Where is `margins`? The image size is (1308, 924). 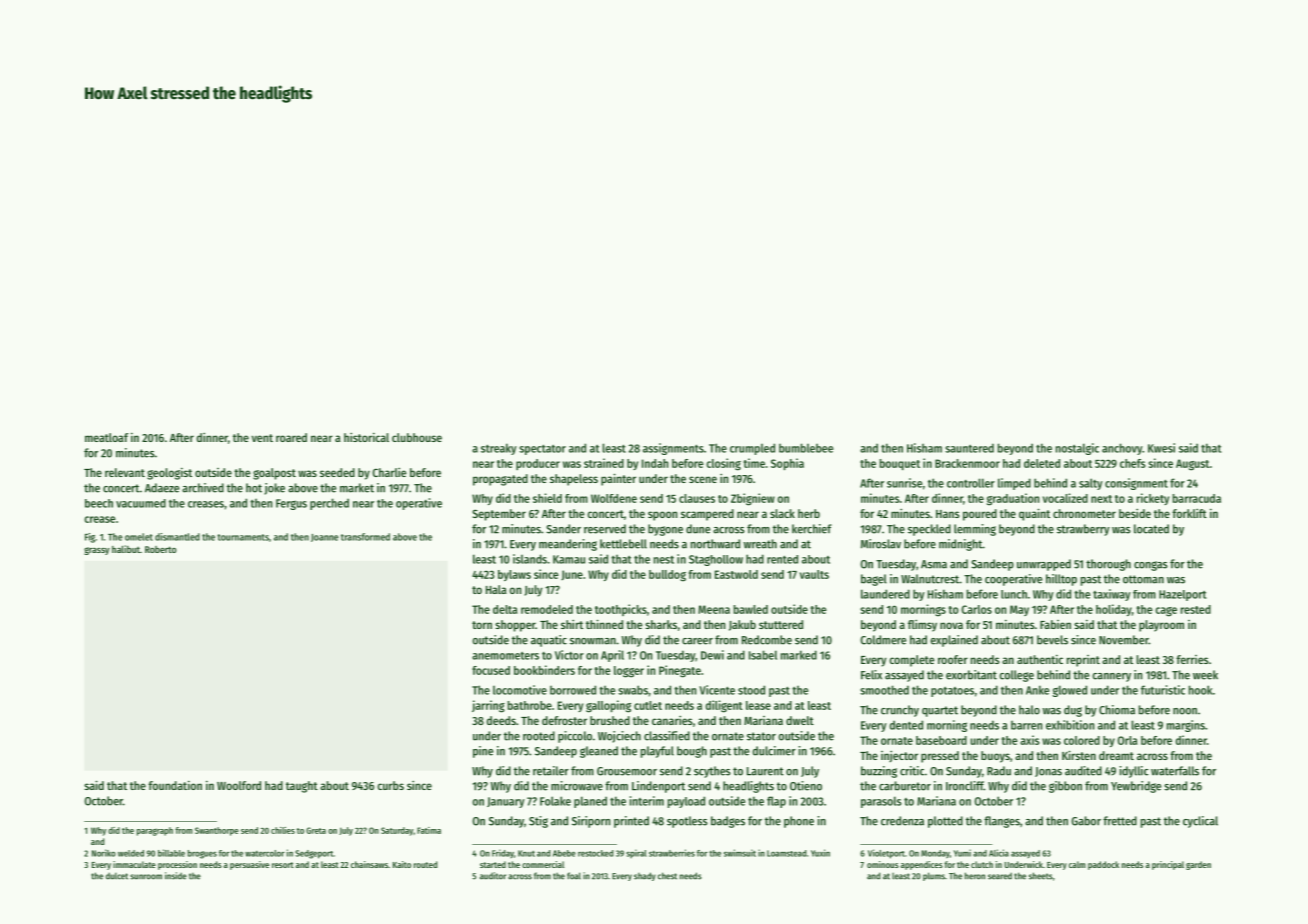
margins is located at coordinates (1186, 726).
